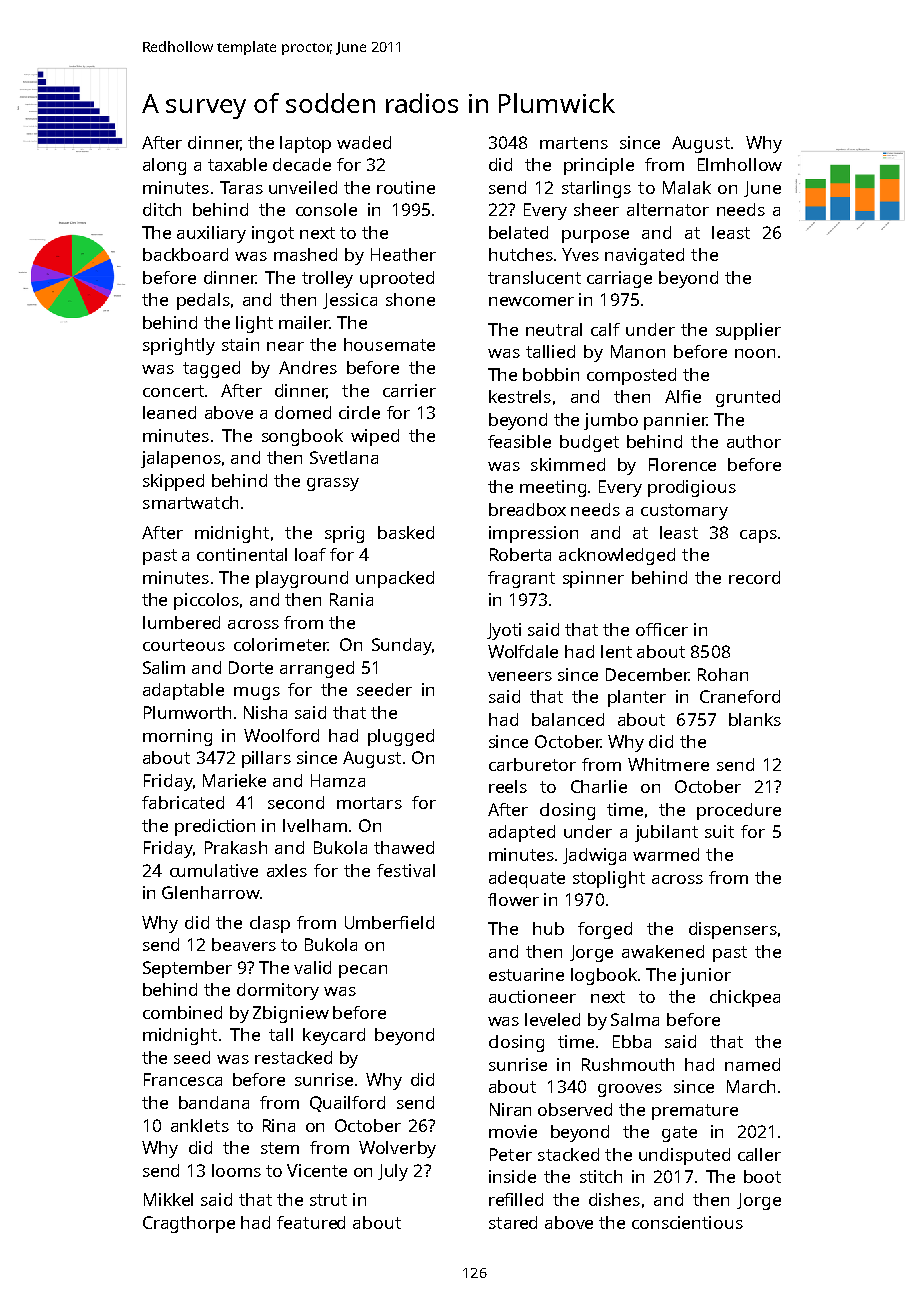 This document has height=1314, width=924. Describe the element at coordinates (574, 143) in the document. I see `martens` at that location.
